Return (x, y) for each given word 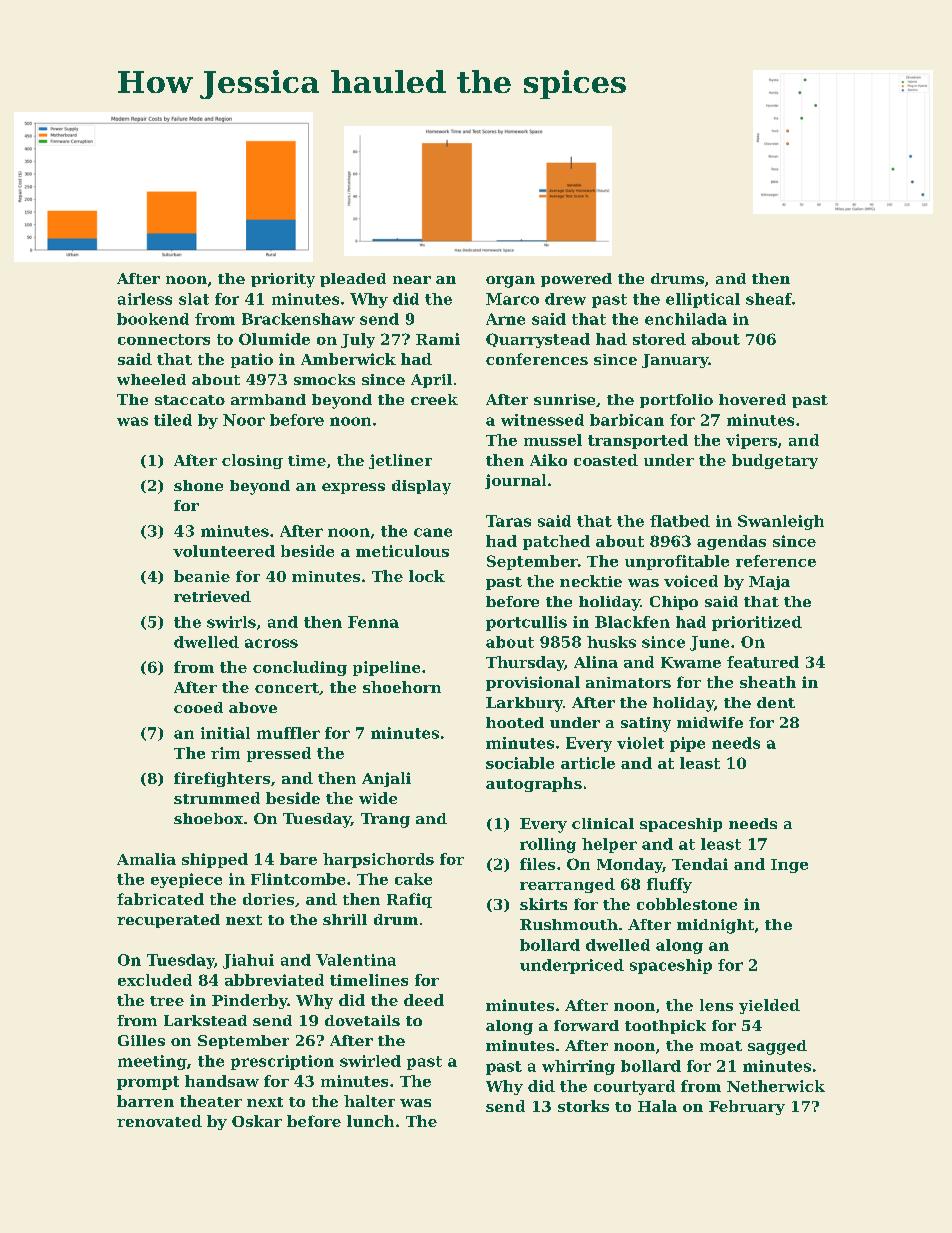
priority (283, 280)
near (412, 280)
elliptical (703, 300)
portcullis (526, 623)
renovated (159, 1121)
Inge (789, 866)
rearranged (567, 885)
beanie (202, 576)
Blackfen (632, 622)
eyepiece (186, 880)
